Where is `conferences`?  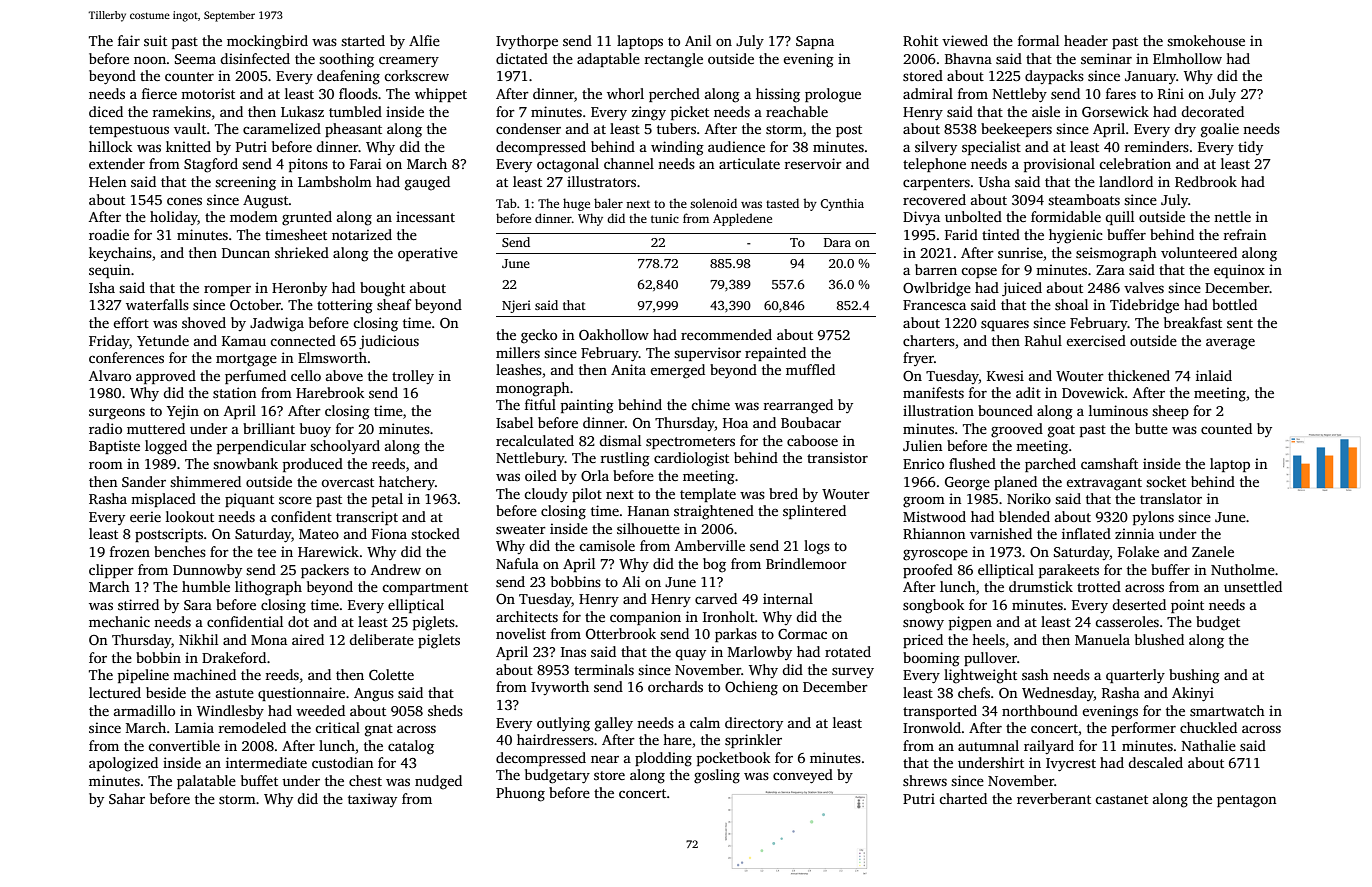
conferences is located at coordinates (126, 357).
